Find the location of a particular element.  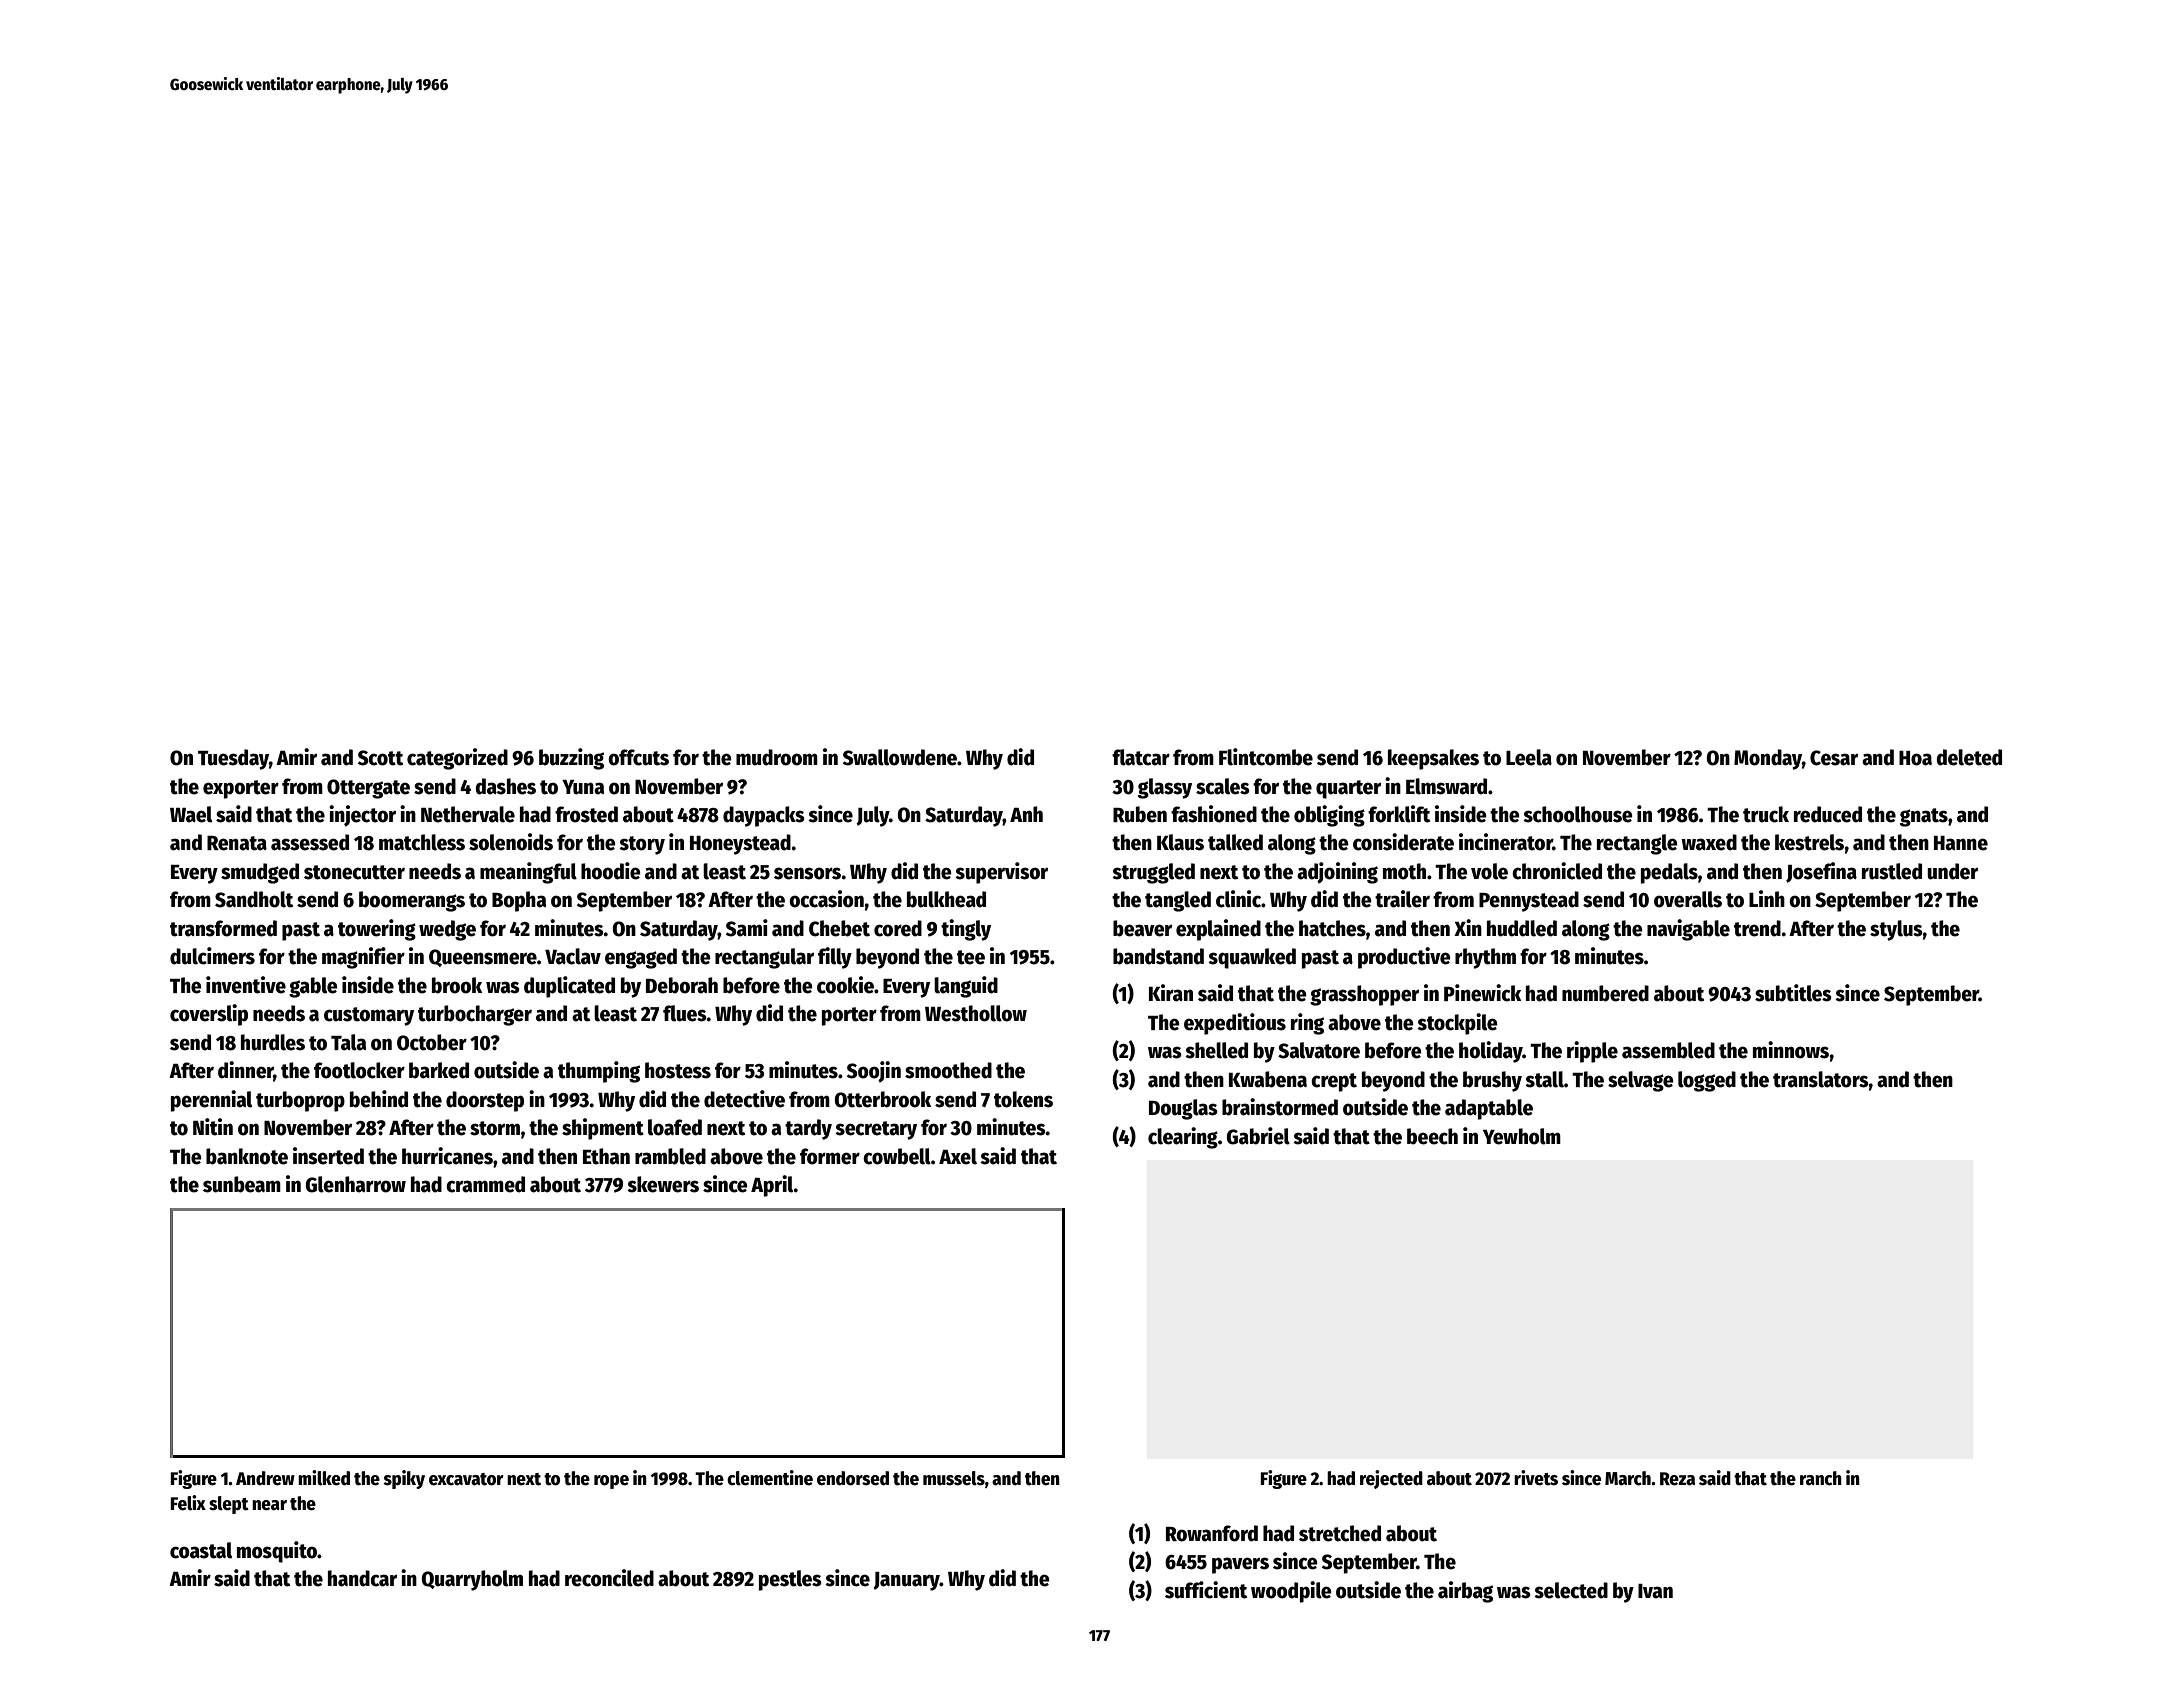

deleted is located at coordinates (1969, 757).
